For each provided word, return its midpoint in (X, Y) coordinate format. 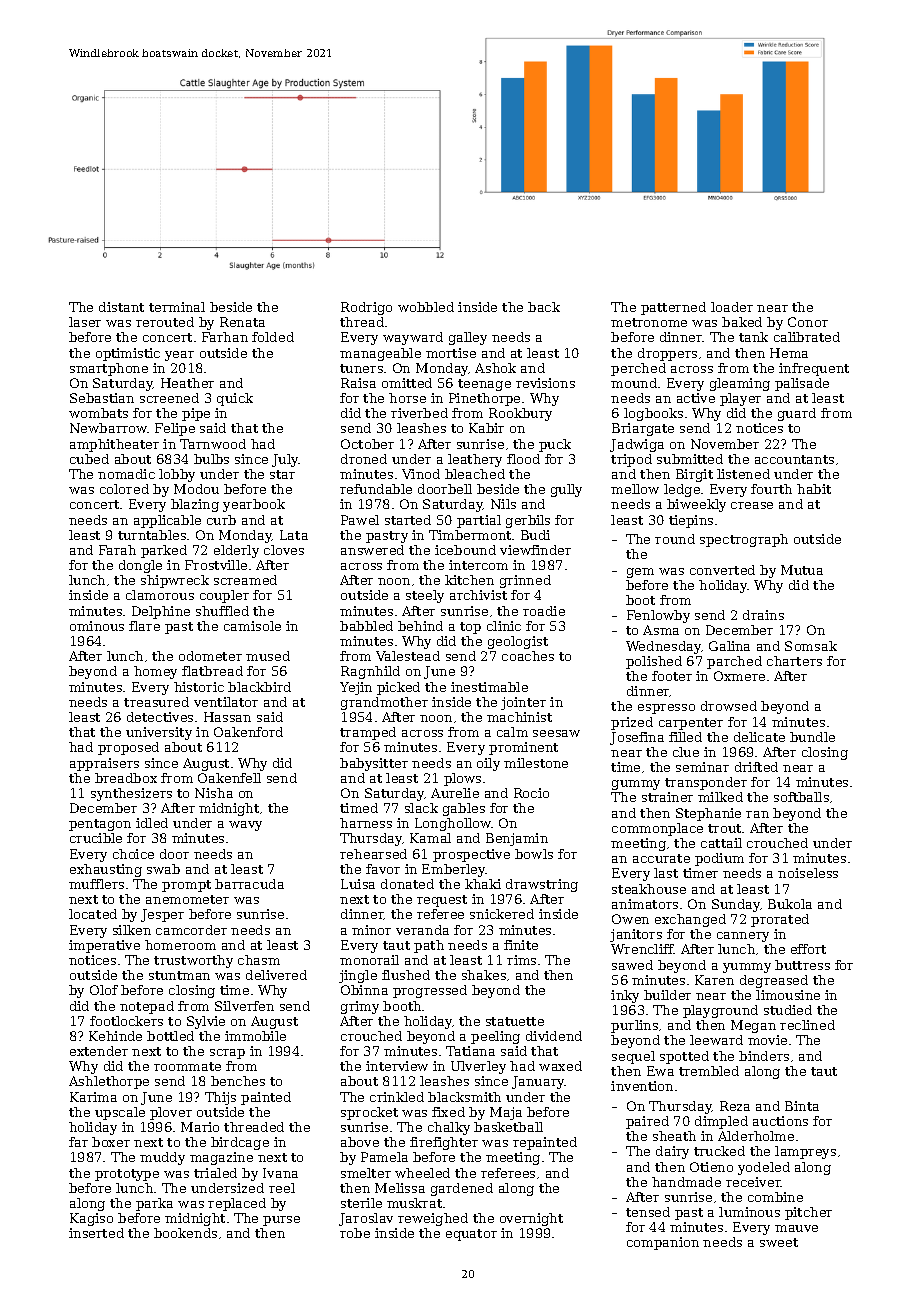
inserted (96, 1233)
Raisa (358, 383)
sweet (779, 1242)
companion (663, 1243)
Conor (808, 322)
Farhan (225, 337)
